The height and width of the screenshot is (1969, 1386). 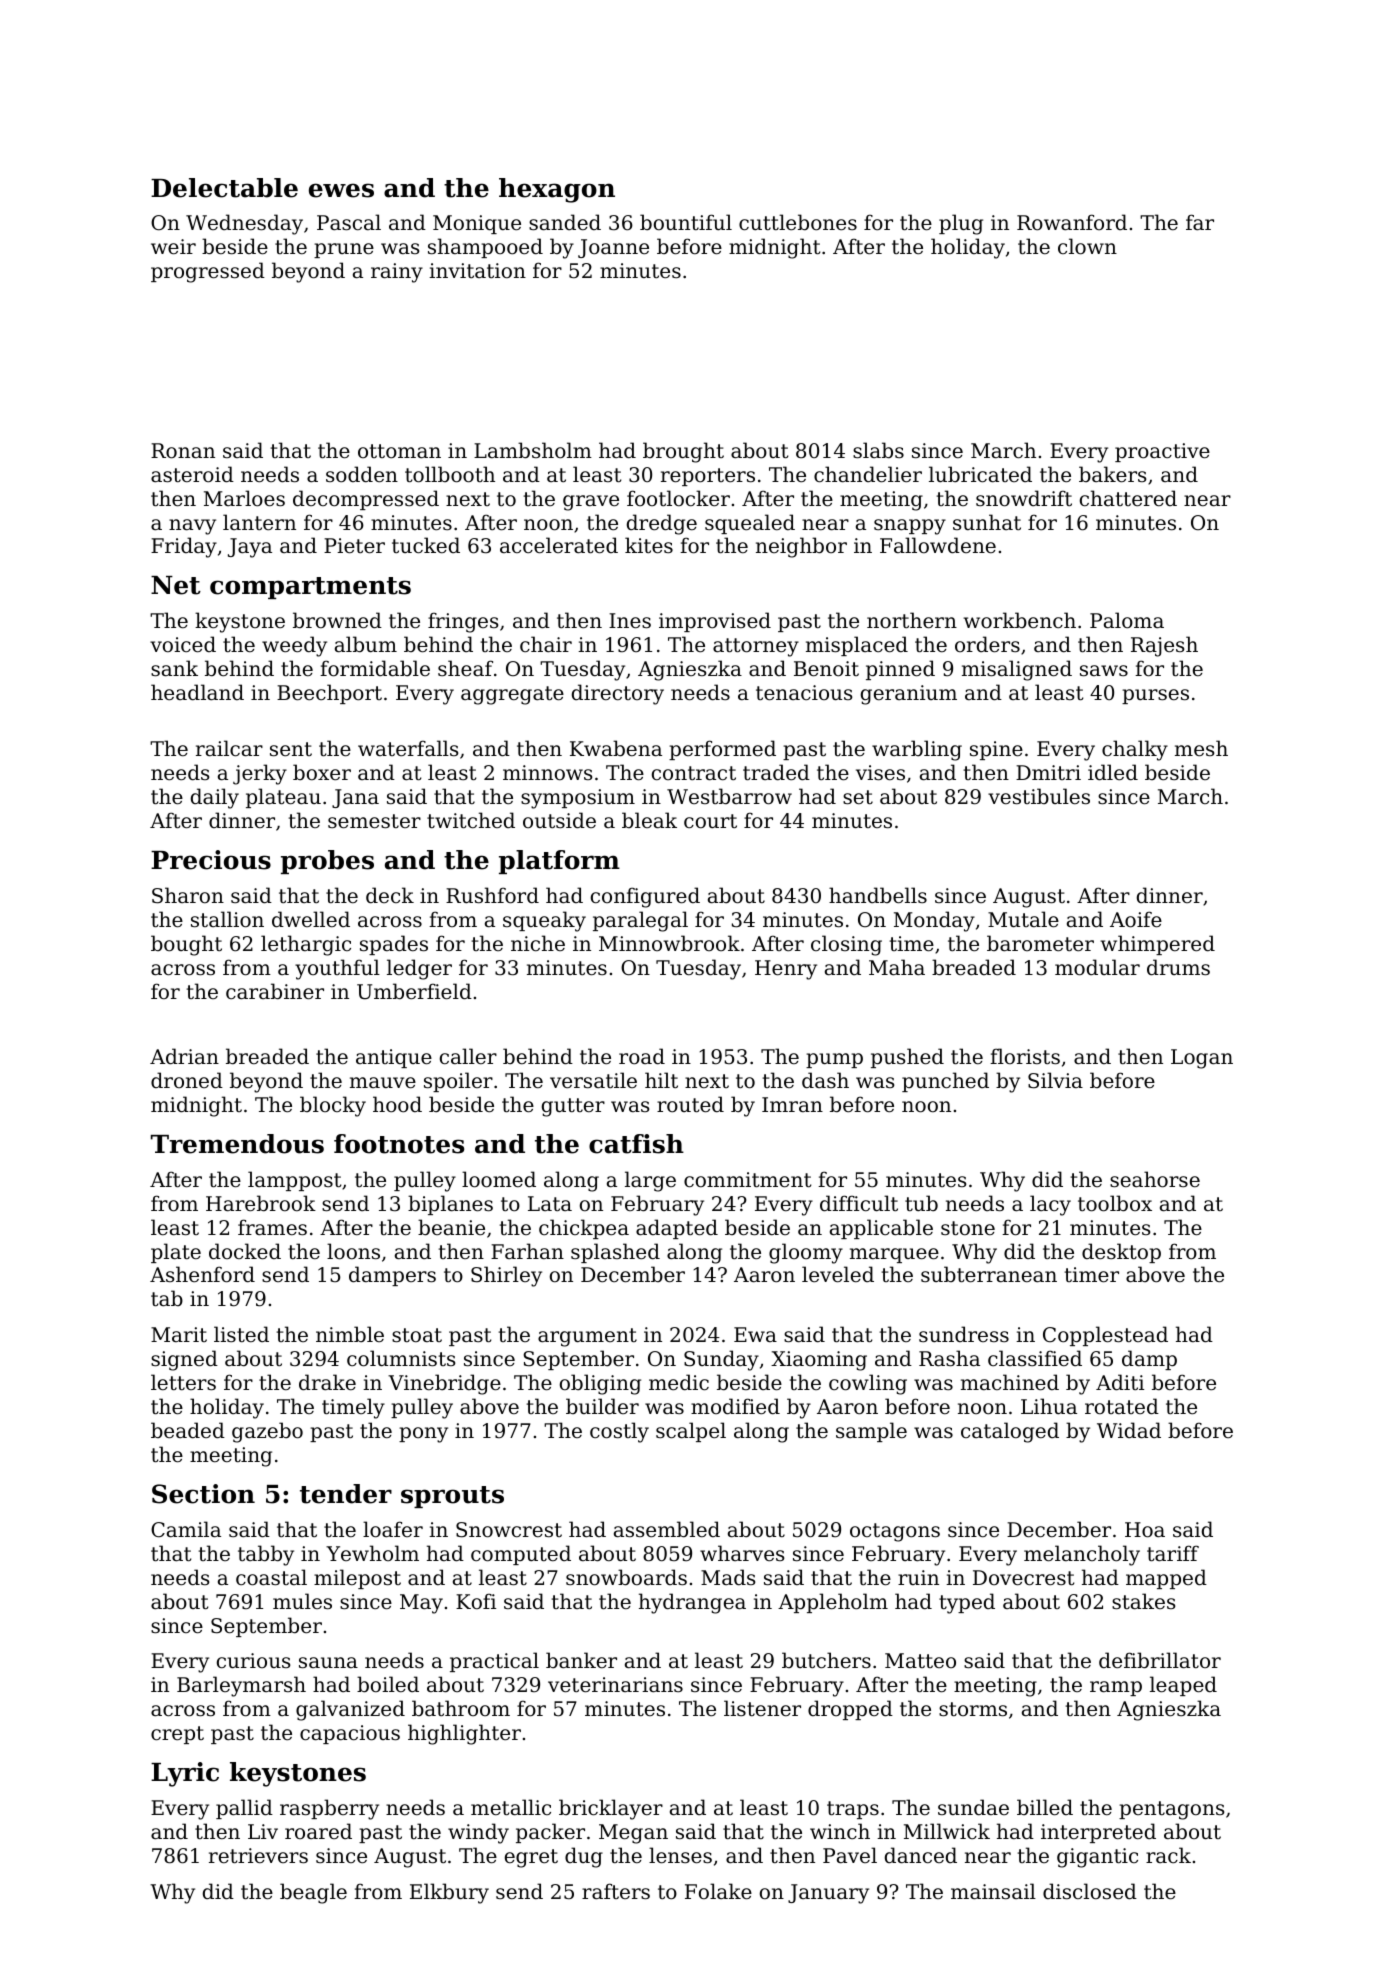 I want to click on scalpel, so click(x=691, y=1432).
